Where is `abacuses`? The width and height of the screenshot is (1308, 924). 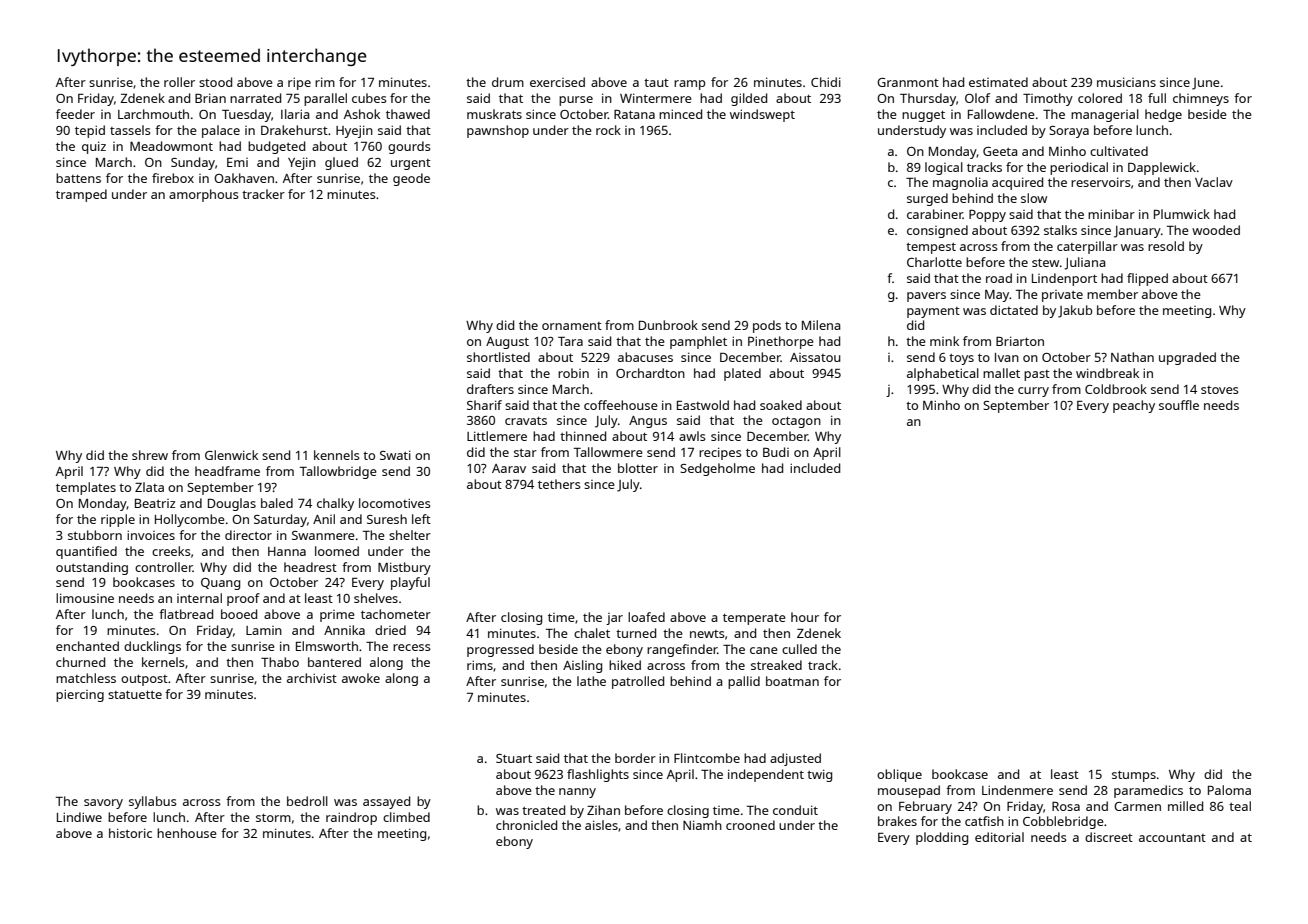
abacuses is located at coordinates (645, 357).
